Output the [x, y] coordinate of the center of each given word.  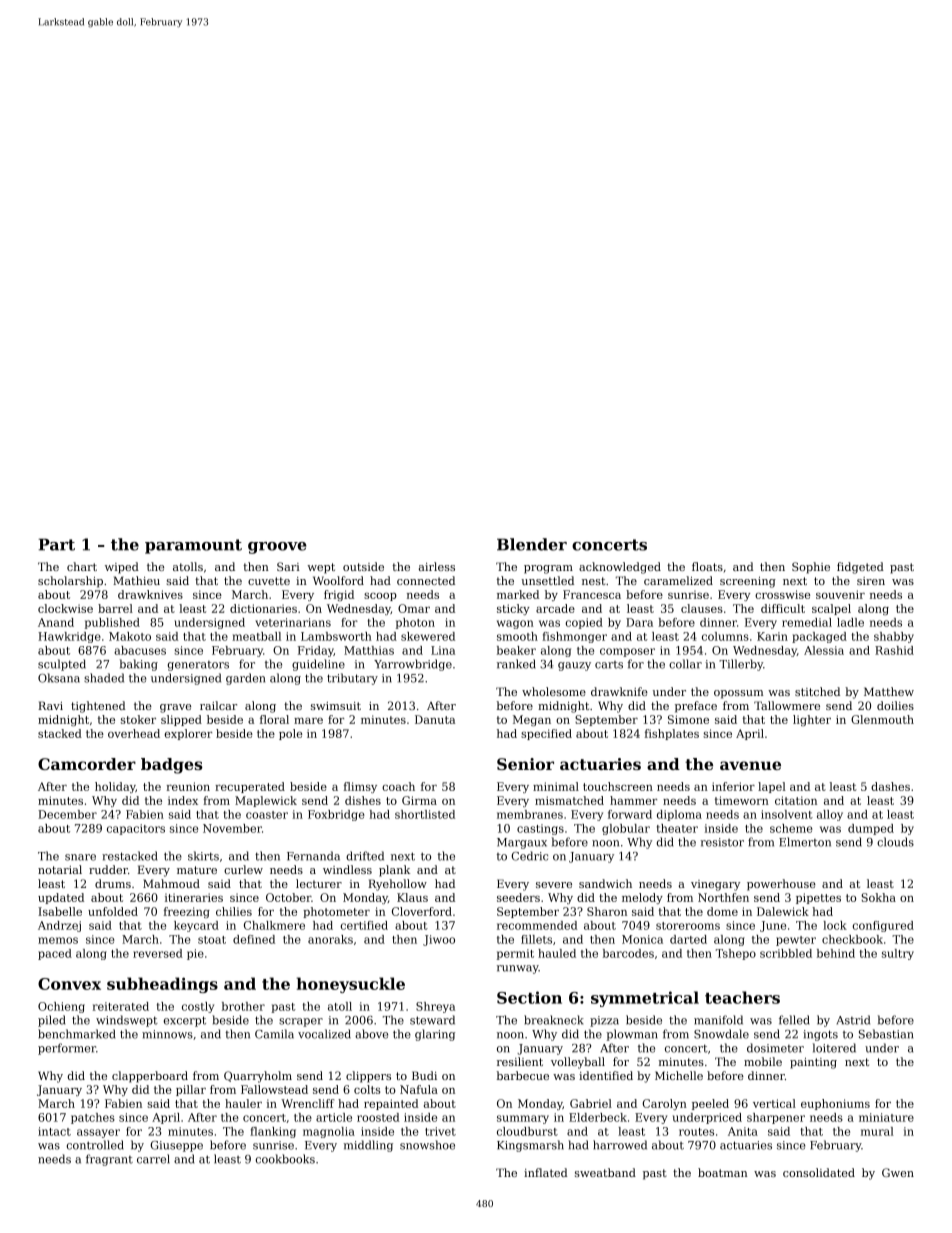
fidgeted [860, 568]
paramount [193, 546]
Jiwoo [439, 940]
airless [437, 566]
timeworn [742, 800]
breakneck [554, 1020]
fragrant [109, 1160]
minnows [167, 1034]
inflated [546, 1172]
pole [290, 734]
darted [688, 939]
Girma [419, 800]
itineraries [194, 897]
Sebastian [886, 1034]
